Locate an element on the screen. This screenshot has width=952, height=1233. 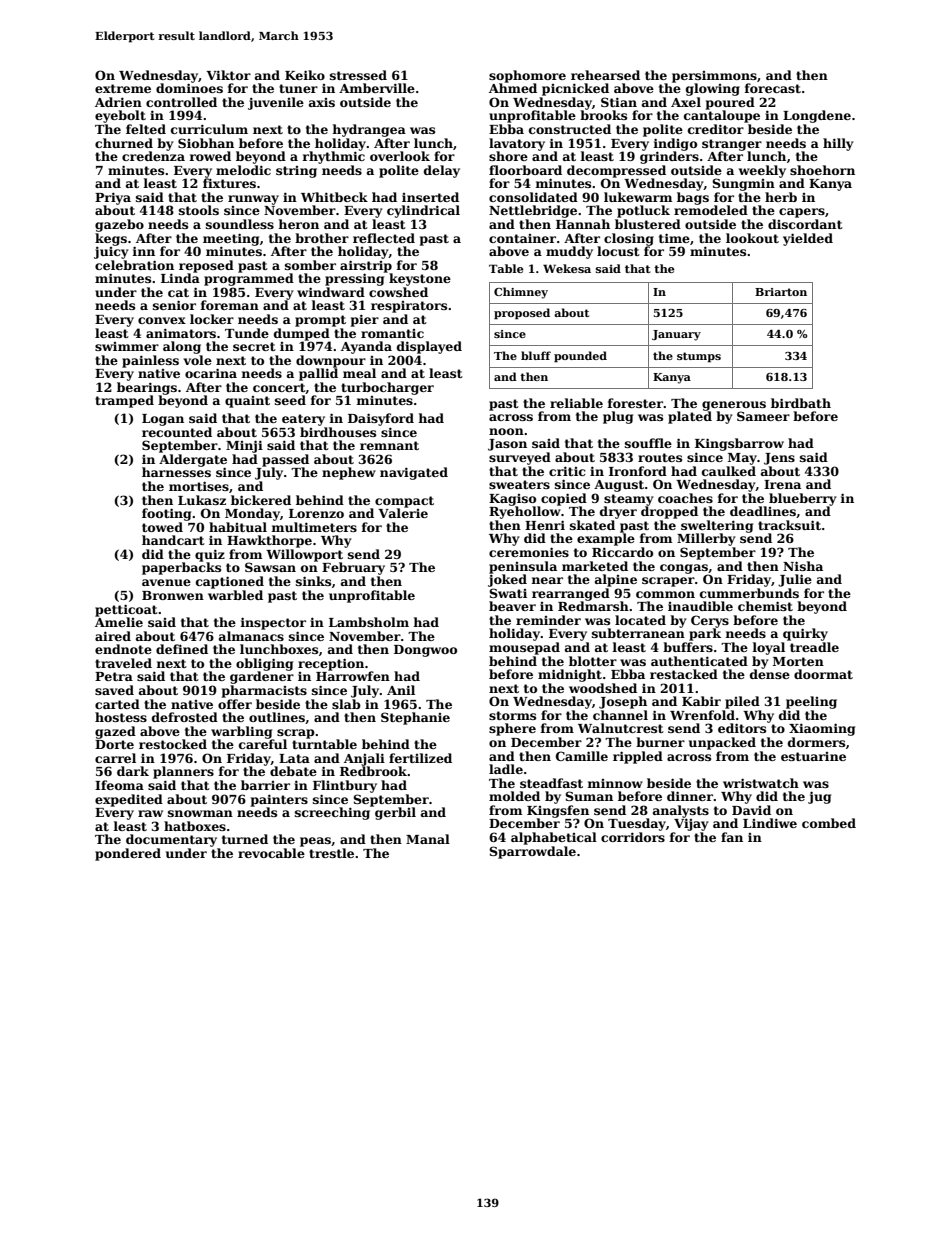
defined is located at coordinates (182, 649).
